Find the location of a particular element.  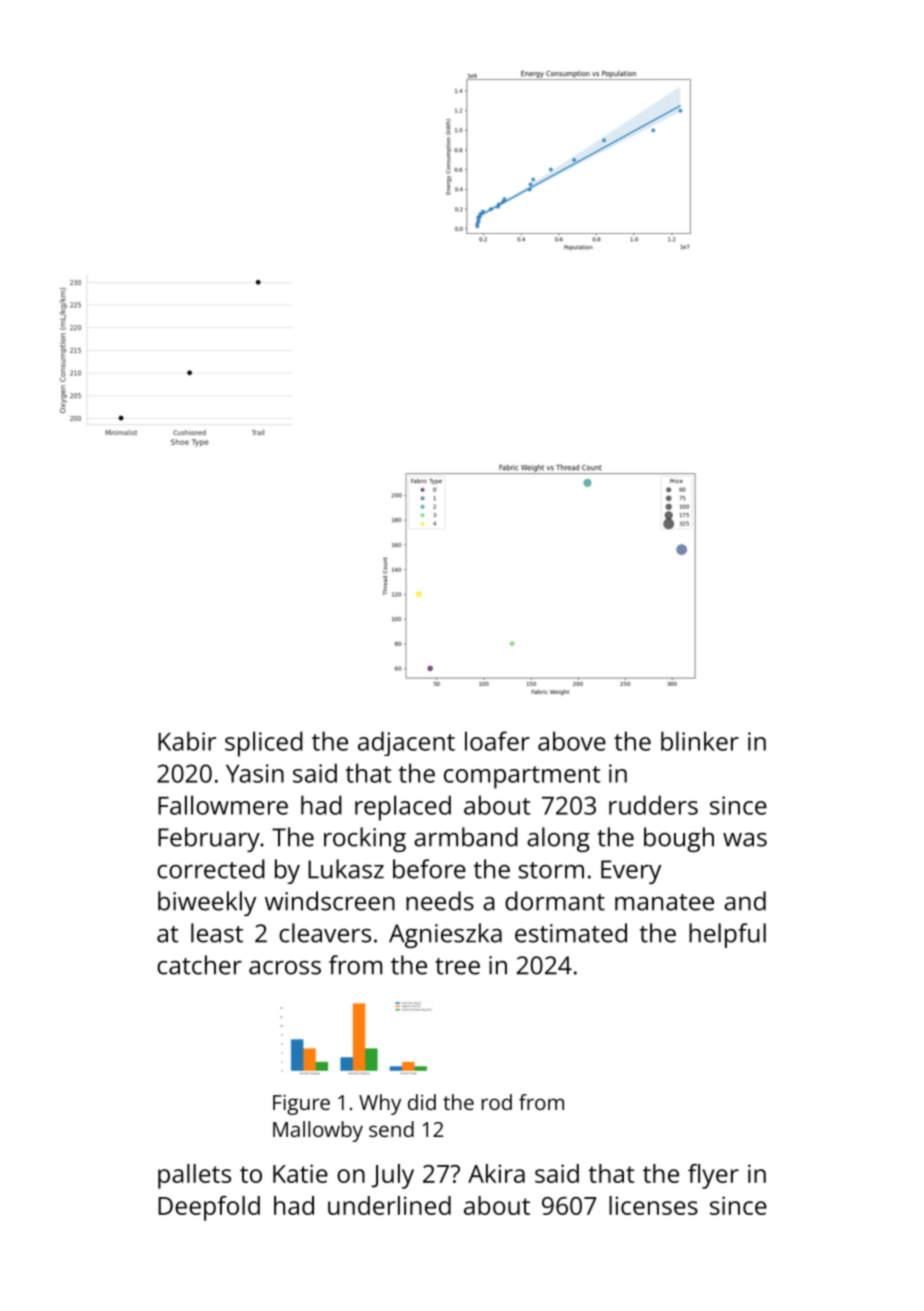

Deepfold is located at coordinates (209, 1208).
